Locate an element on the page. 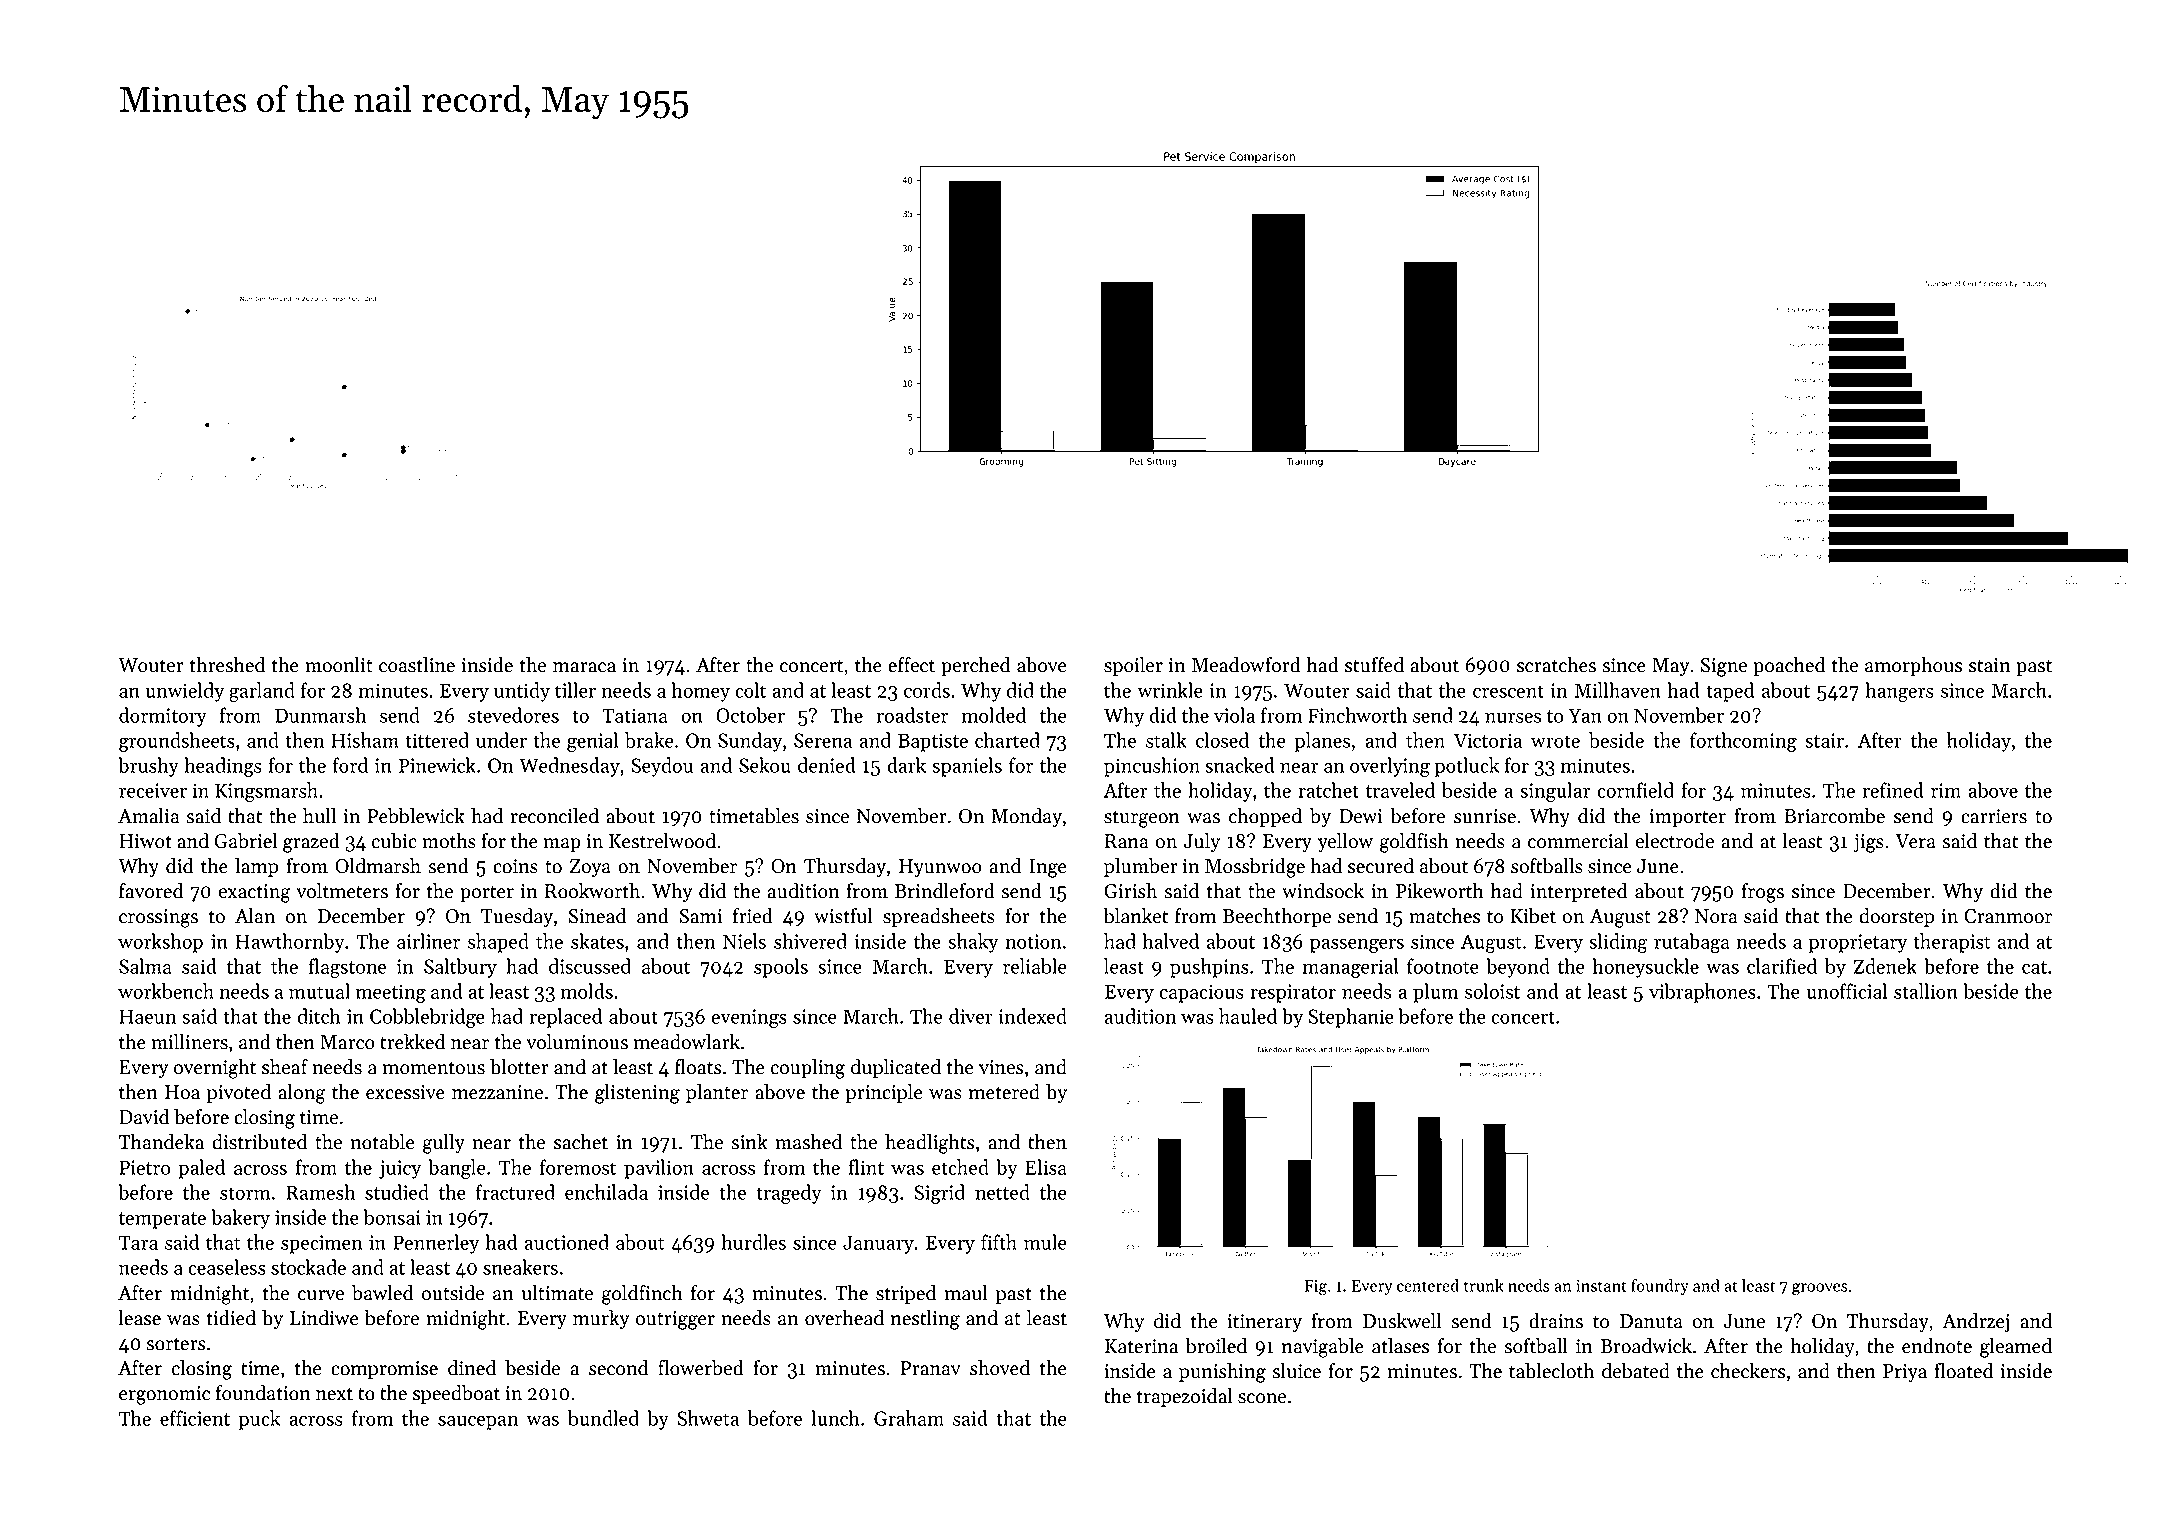 Image resolution: width=2171 pixels, height=1536 pixels. cords is located at coordinates (927, 690).
